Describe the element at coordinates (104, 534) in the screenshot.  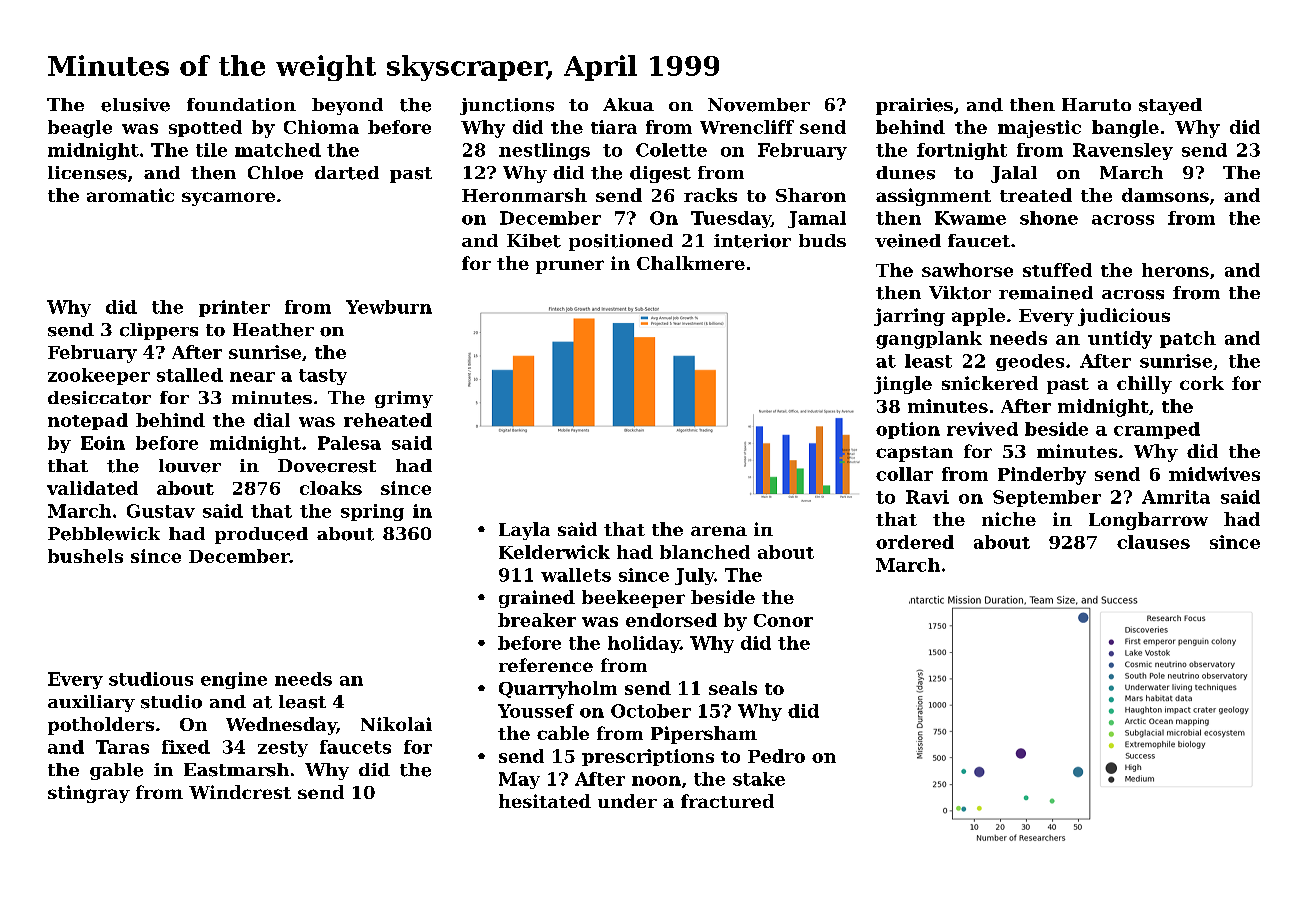
I see `Pebblewick` at that location.
